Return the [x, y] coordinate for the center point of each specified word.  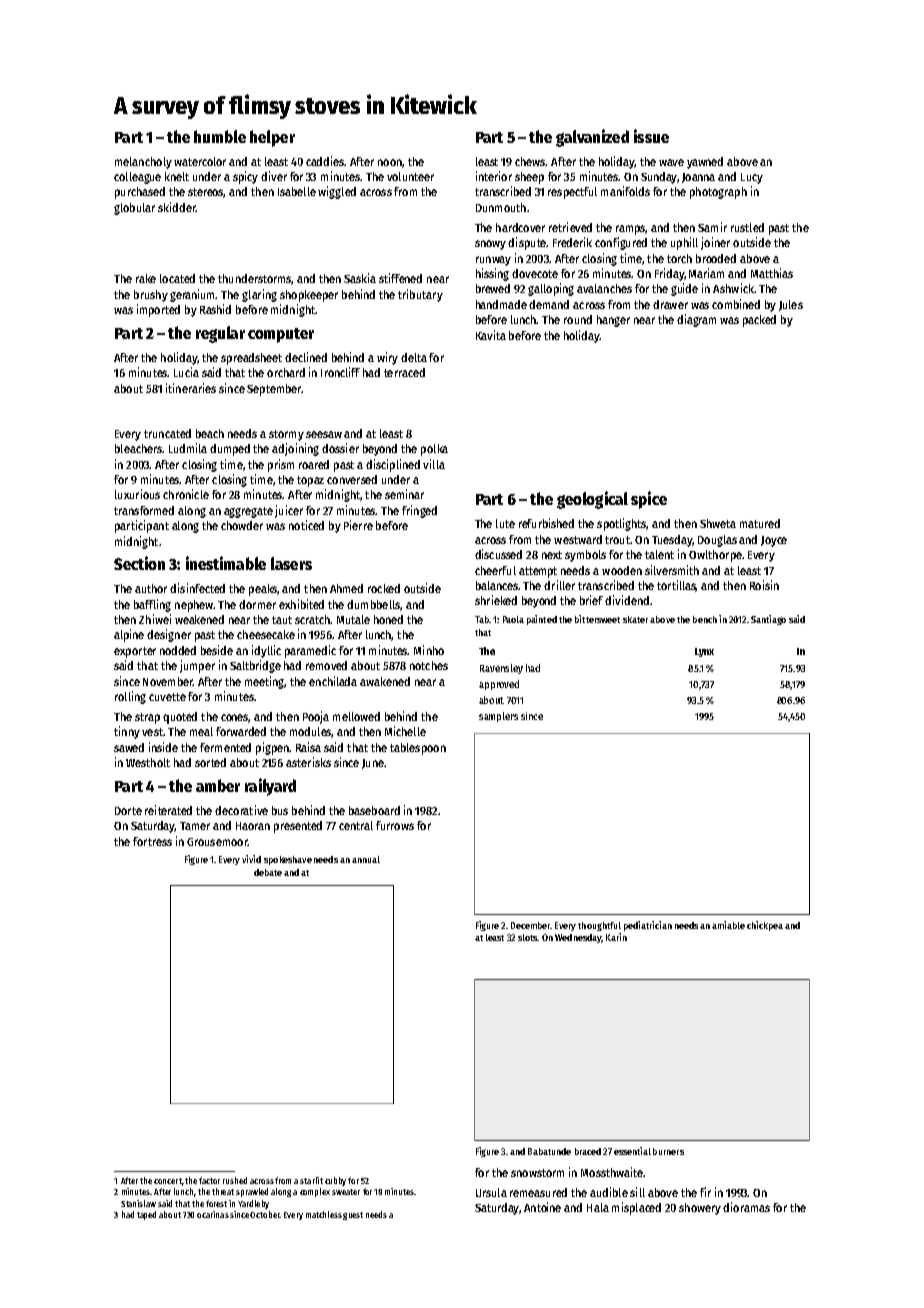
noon [390, 162]
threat [223, 1191]
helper [272, 138]
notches [429, 665]
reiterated [168, 810]
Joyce [774, 541]
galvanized [592, 138]
